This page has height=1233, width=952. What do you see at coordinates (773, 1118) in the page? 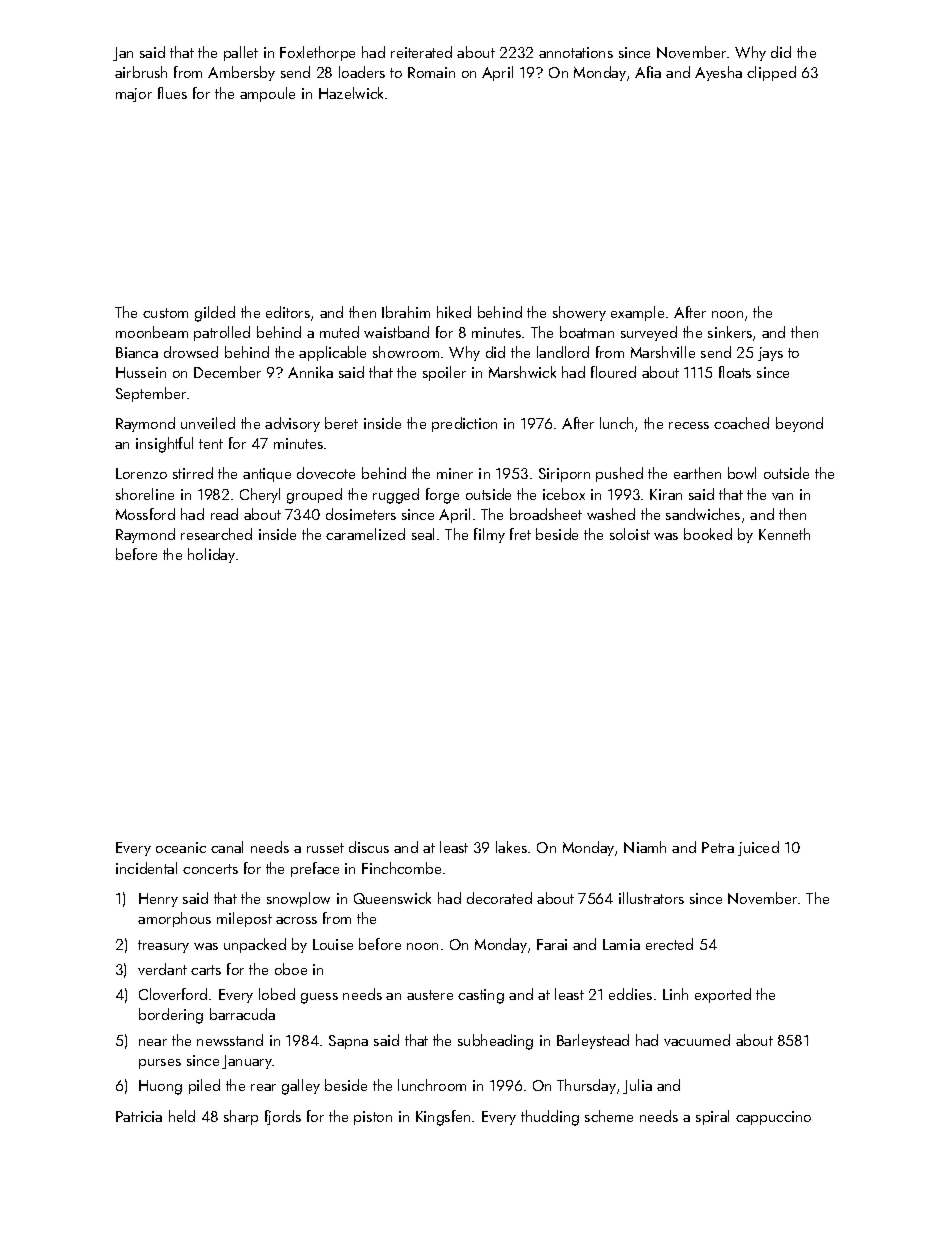
I see `cappuccino` at bounding box center [773, 1118].
